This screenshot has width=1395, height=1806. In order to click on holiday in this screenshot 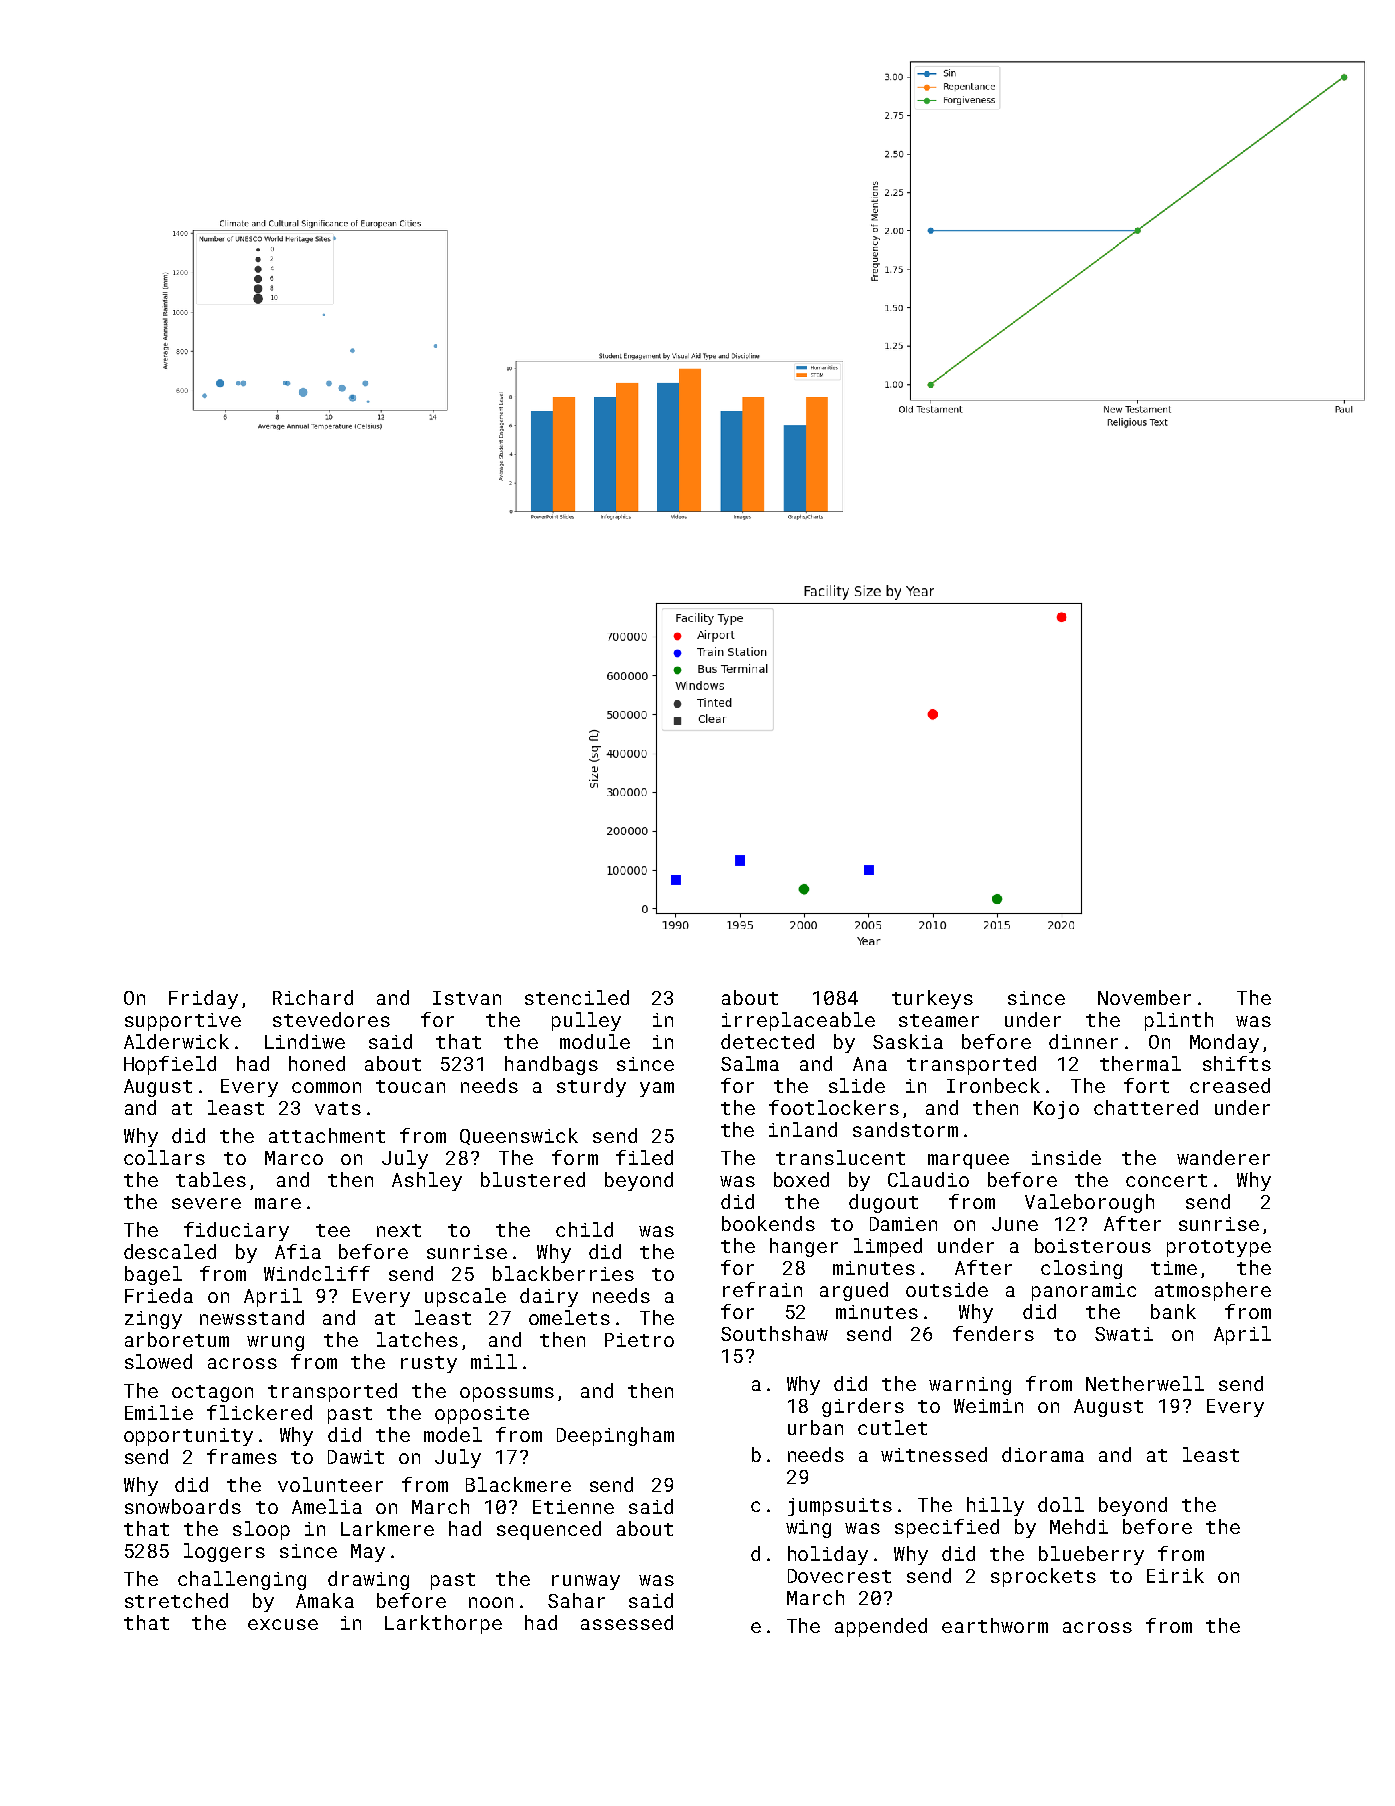, I will do `click(828, 1555)`.
